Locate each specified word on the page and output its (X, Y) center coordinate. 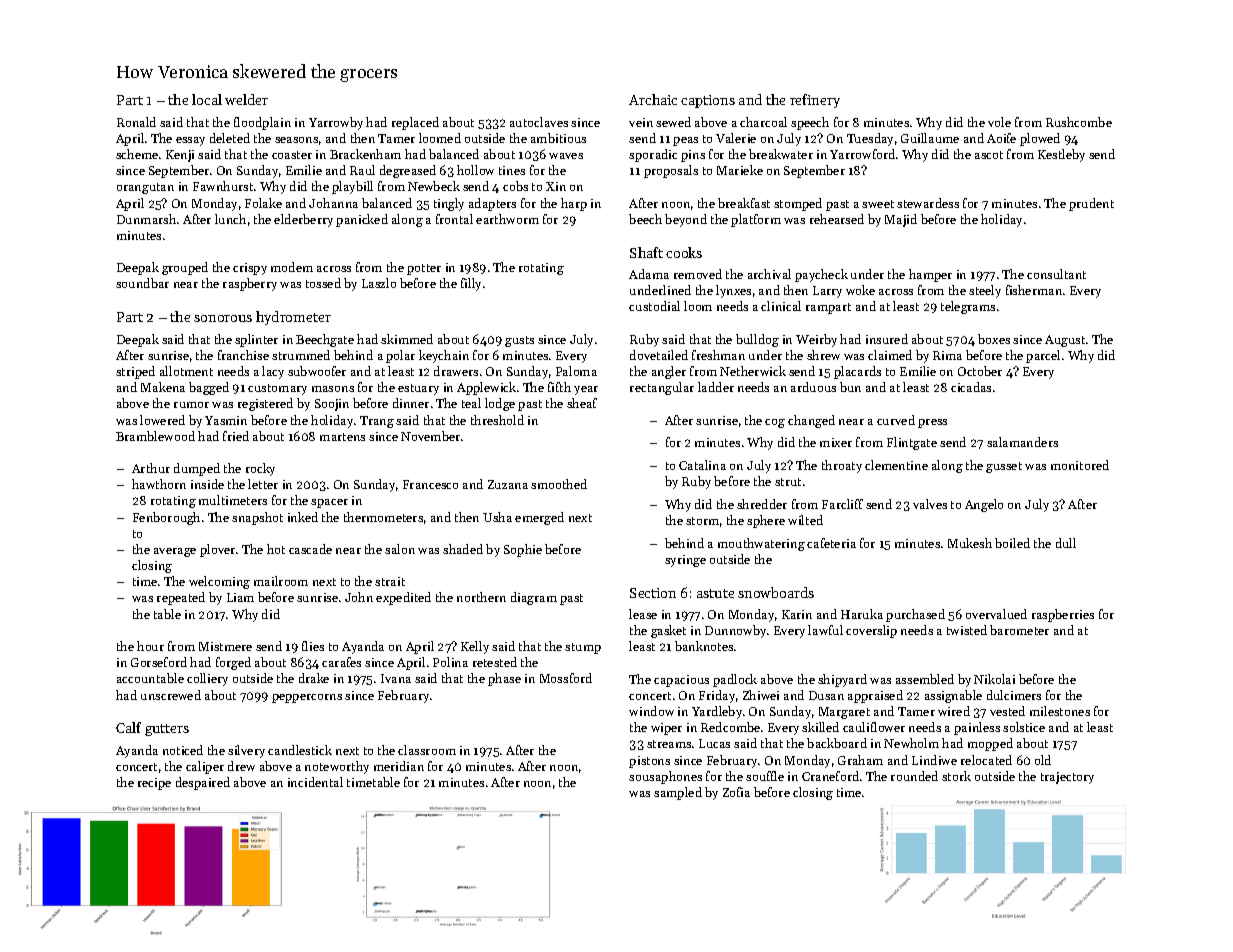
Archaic (653, 99)
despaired (203, 783)
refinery (815, 101)
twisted (967, 630)
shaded (463, 549)
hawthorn (159, 484)
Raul (362, 170)
